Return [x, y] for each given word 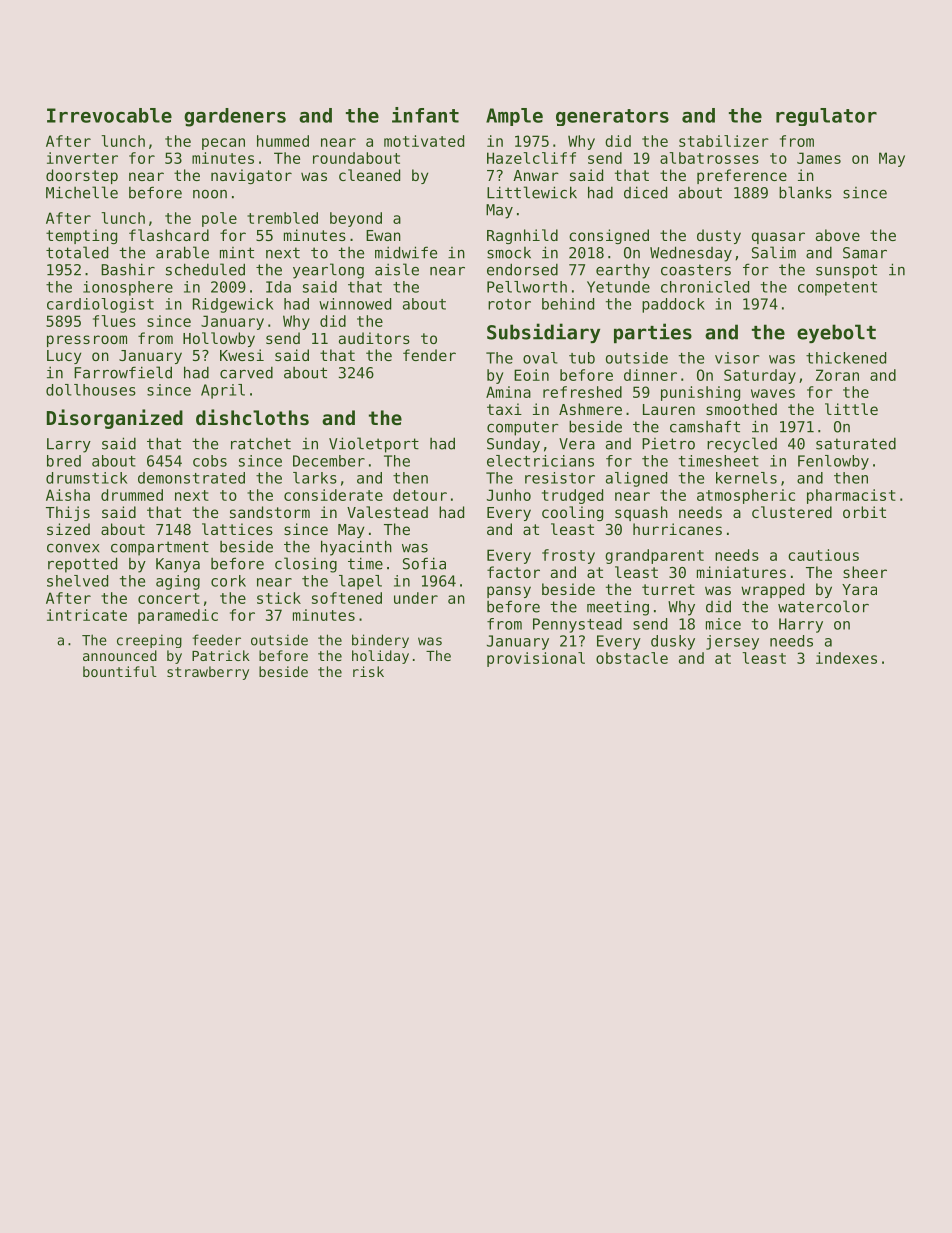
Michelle [82, 192]
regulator [826, 117]
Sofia [424, 563]
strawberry [208, 673]
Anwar [536, 175]
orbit [864, 512]
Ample [514, 117]
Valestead [387, 512]
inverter [82, 158]
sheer [865, 572]
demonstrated [191, 478]
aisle [397, 269]
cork [228, 581]
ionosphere [128, 288]
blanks [805, 192]
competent [837, 289]
